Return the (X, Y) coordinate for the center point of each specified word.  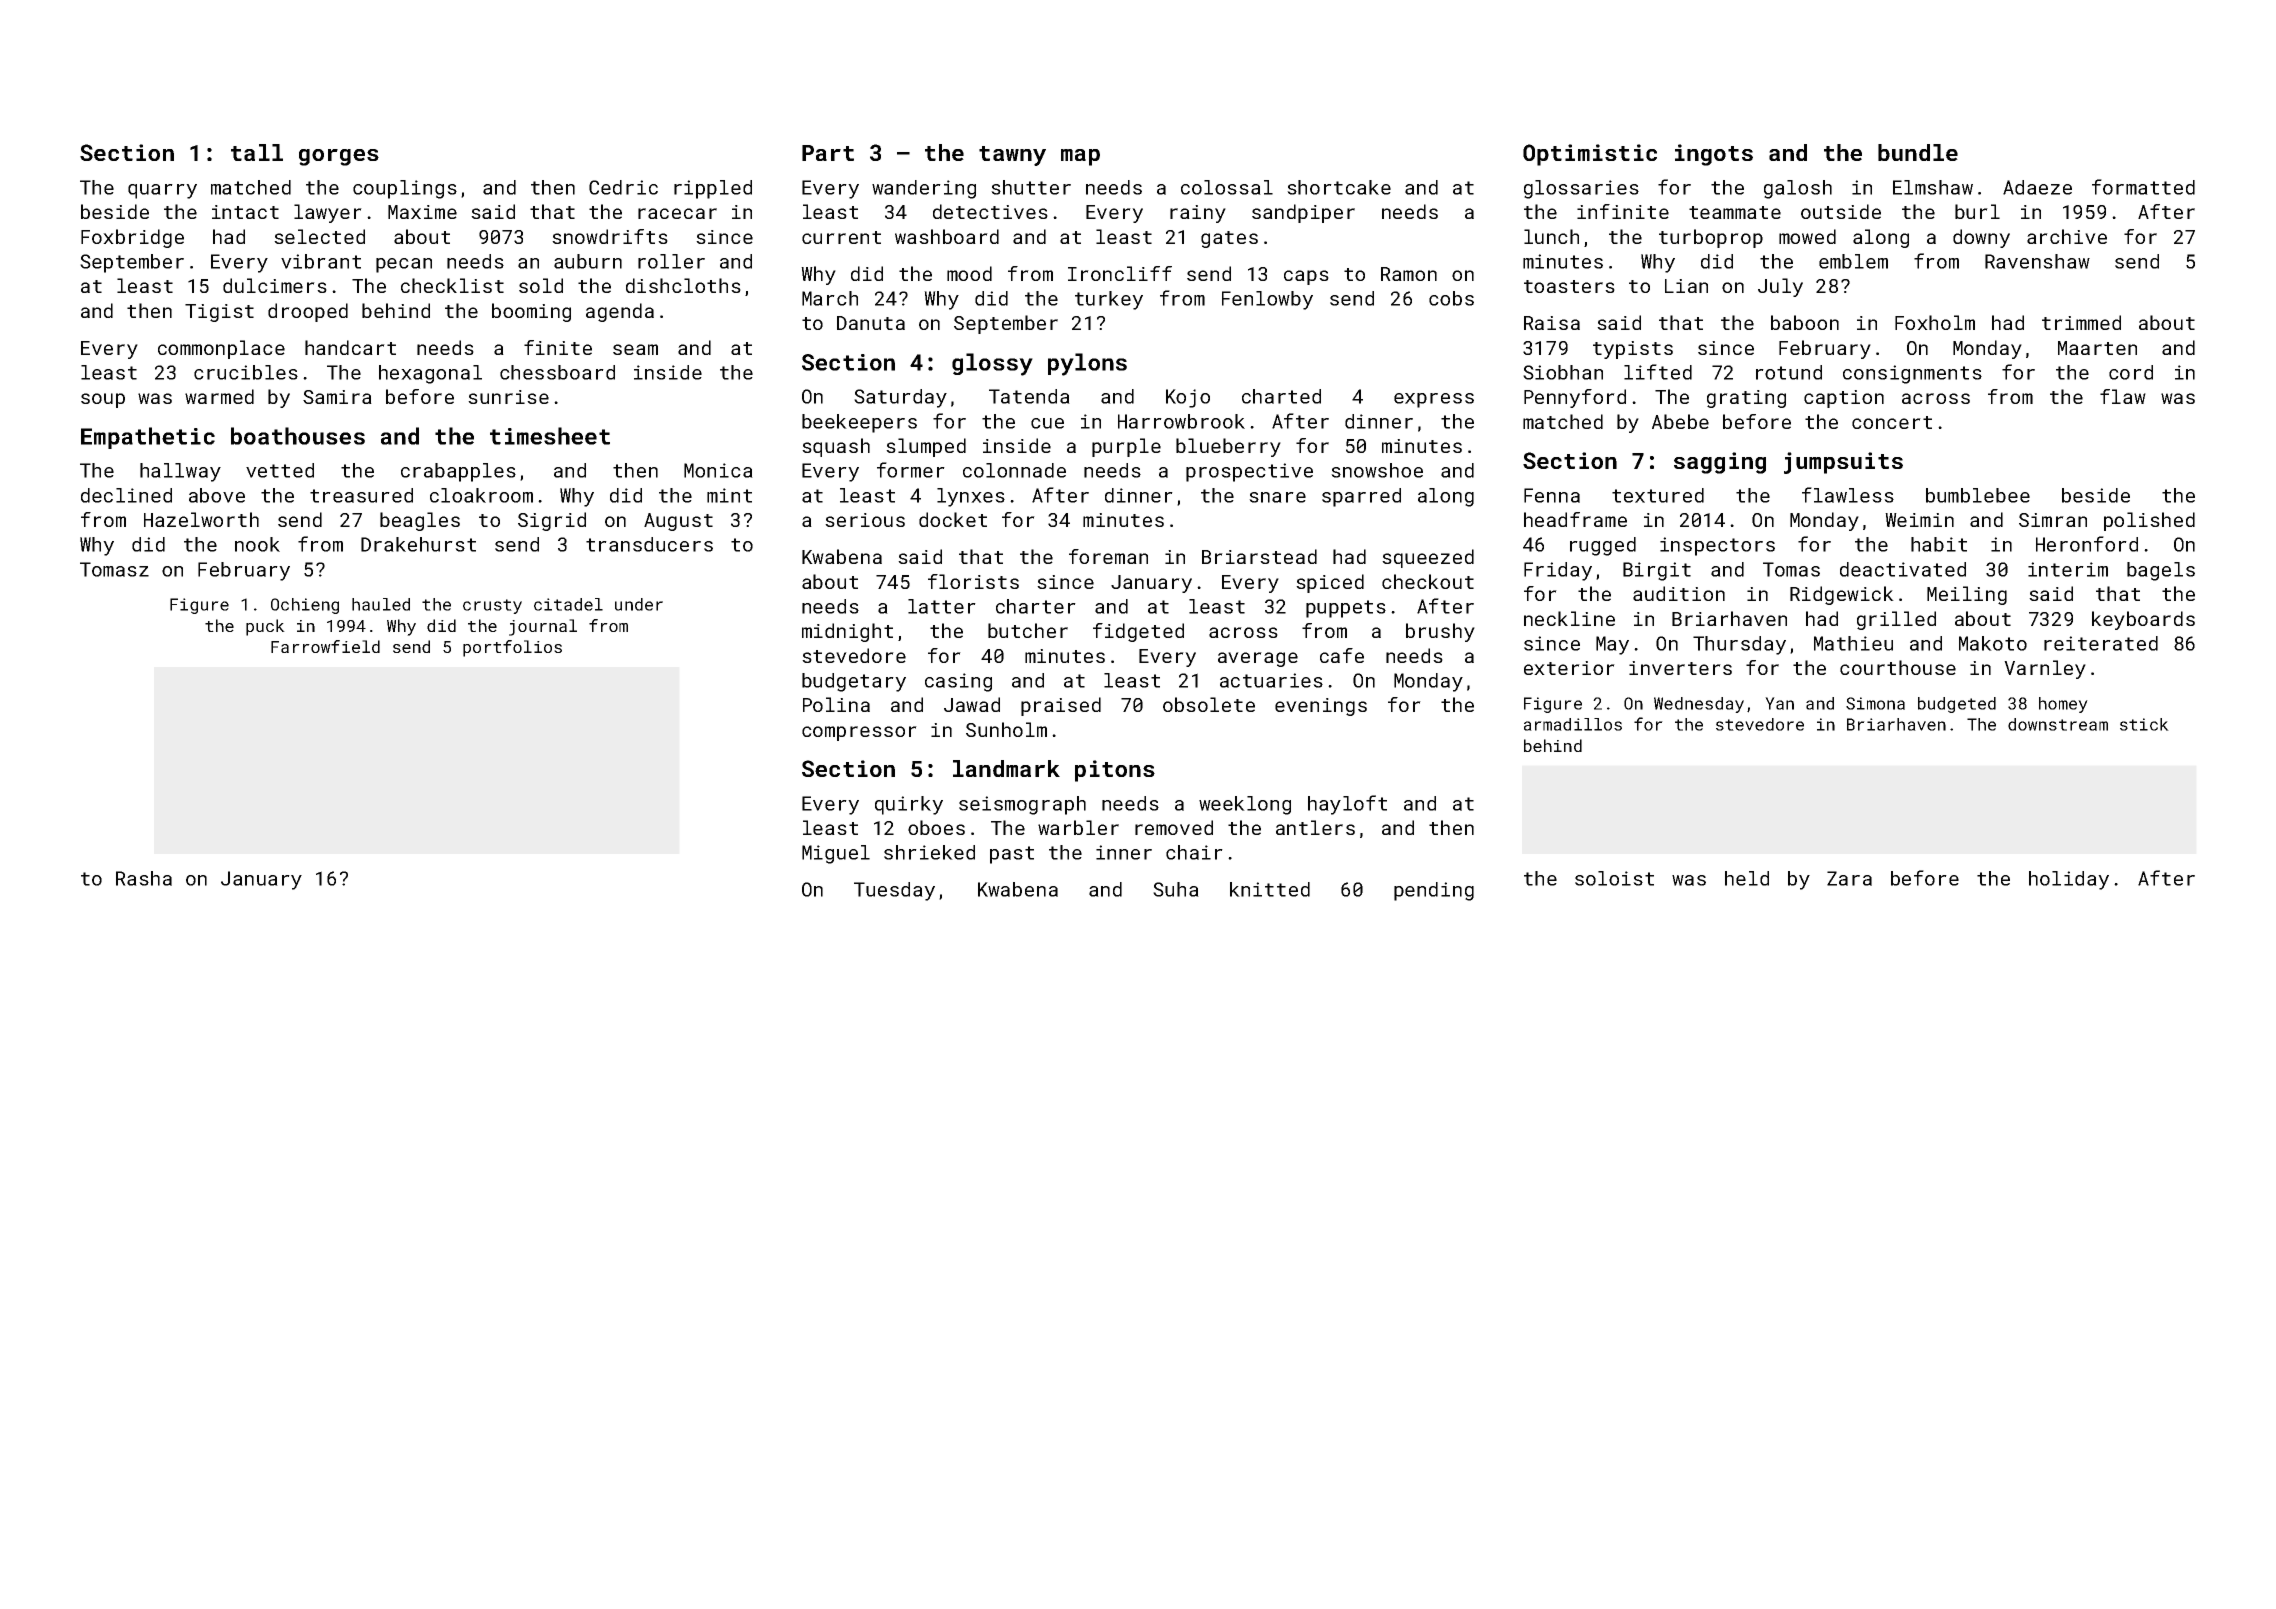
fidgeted (1138, 632)
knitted (1270, 889)
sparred (1361, 497)
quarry (162, 191)
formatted (2143, 187)
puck (265, 627)
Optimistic (1590, 155)
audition (1679, 593)
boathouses (298, 436)
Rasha (144, 878)
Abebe (1680, 421)
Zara (1849, 878)
